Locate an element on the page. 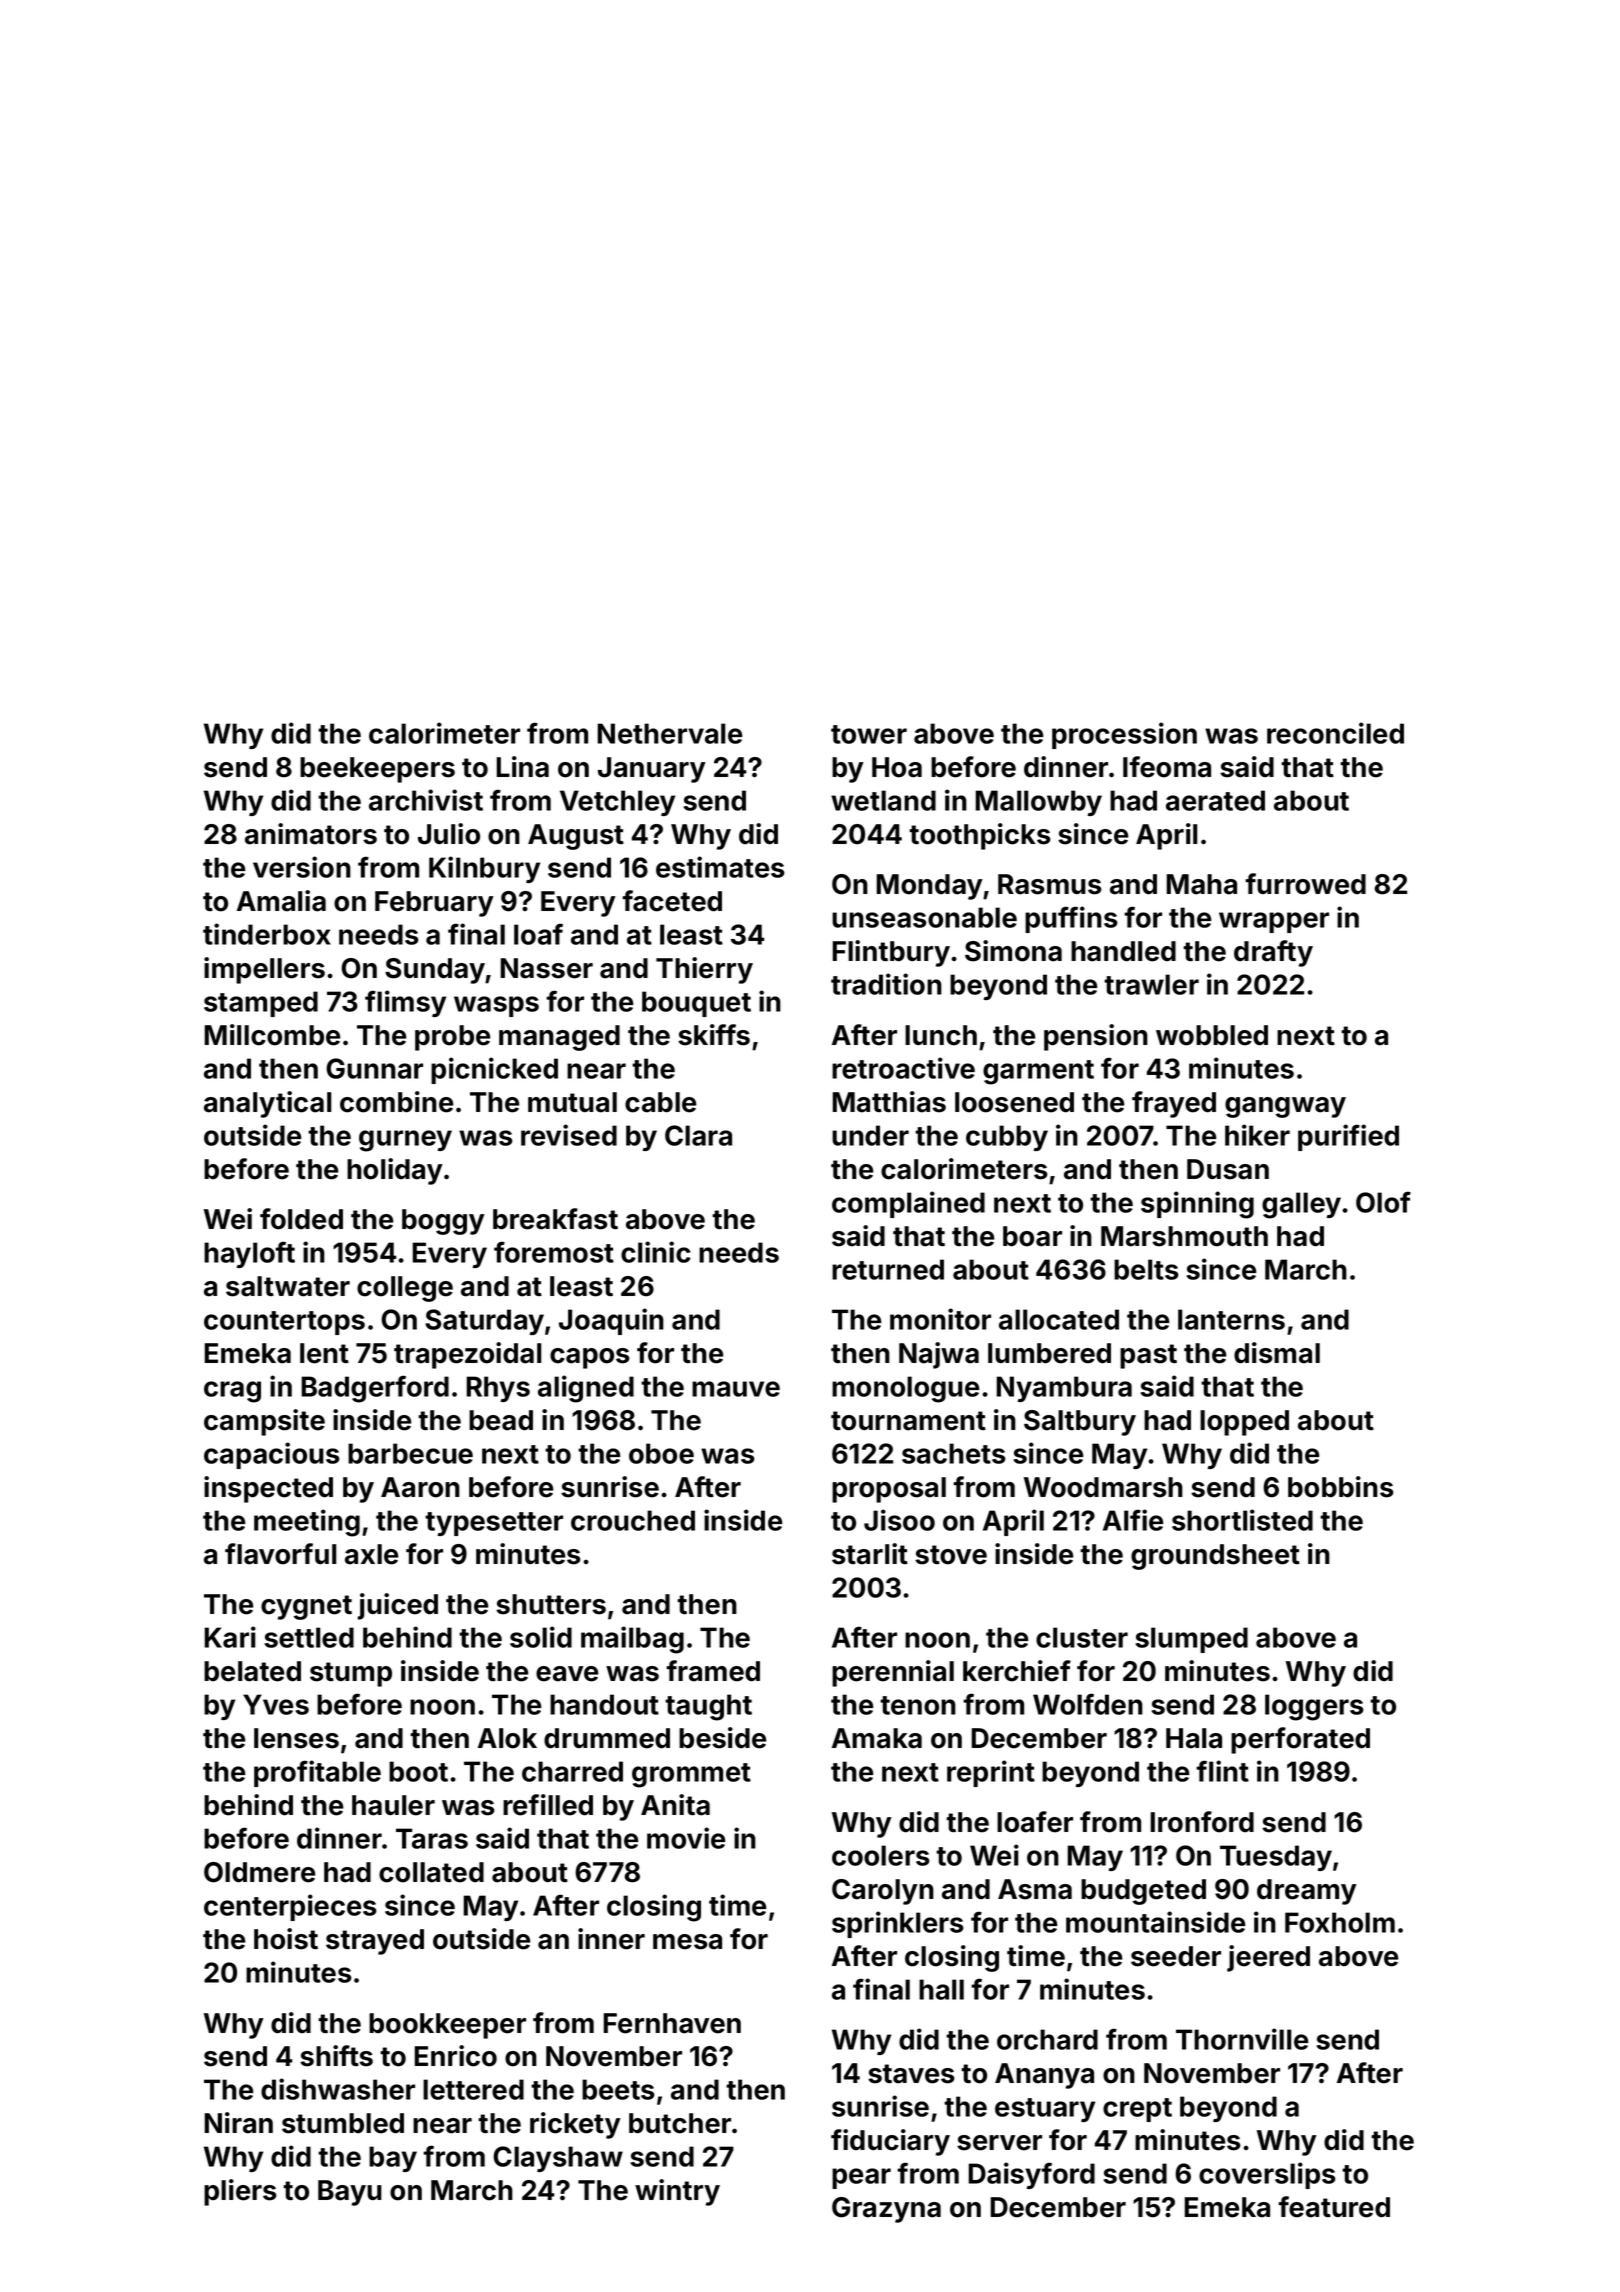  bead is located at coordinates (501, 1420).
